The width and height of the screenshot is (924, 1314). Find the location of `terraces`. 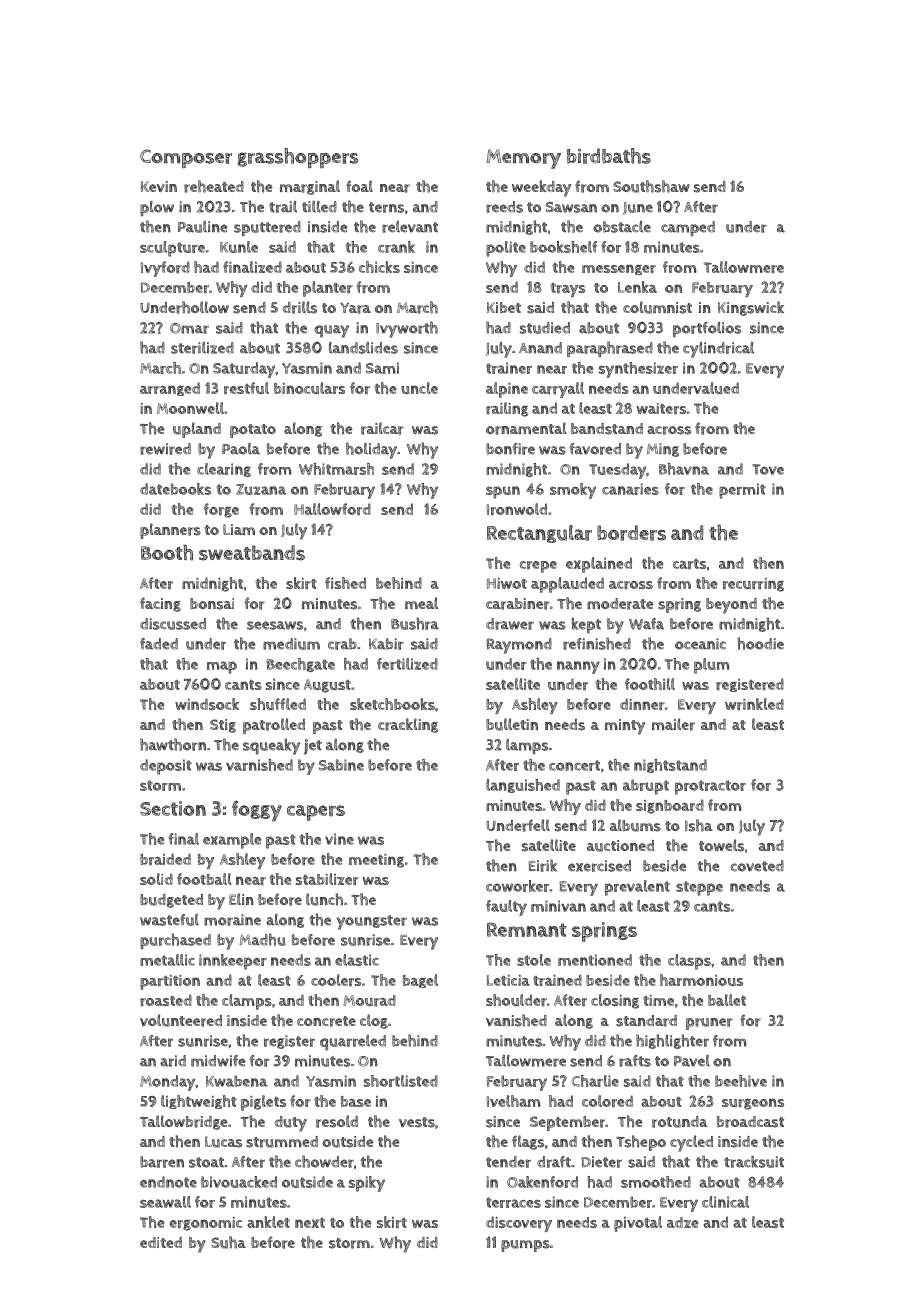

terraces is located at coordinates (513, 1202).
